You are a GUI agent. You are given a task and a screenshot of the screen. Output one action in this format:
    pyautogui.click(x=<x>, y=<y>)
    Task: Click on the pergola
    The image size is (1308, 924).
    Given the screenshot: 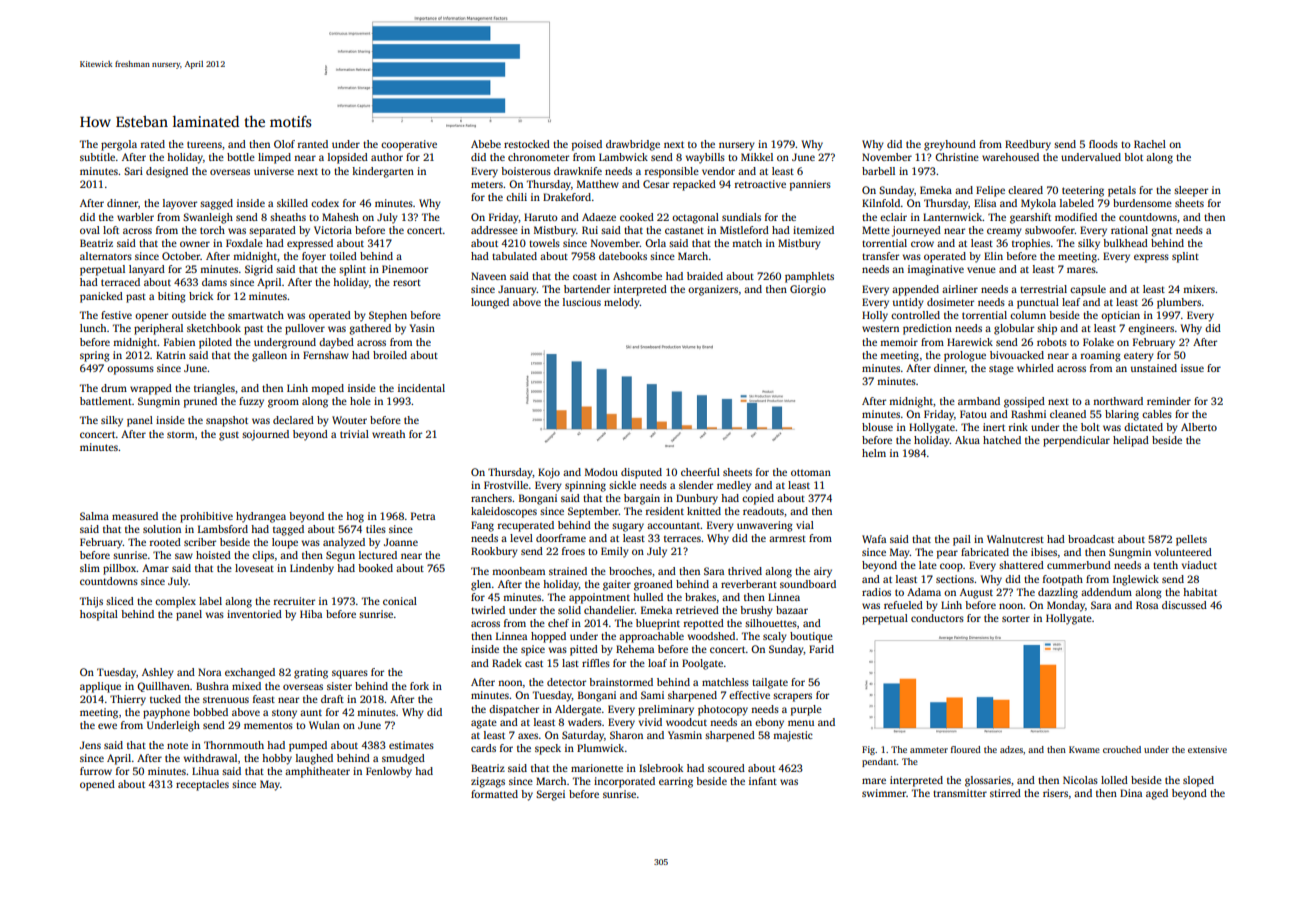 What is the action you would take?
    pyautogui.click(x=119, y=145)
